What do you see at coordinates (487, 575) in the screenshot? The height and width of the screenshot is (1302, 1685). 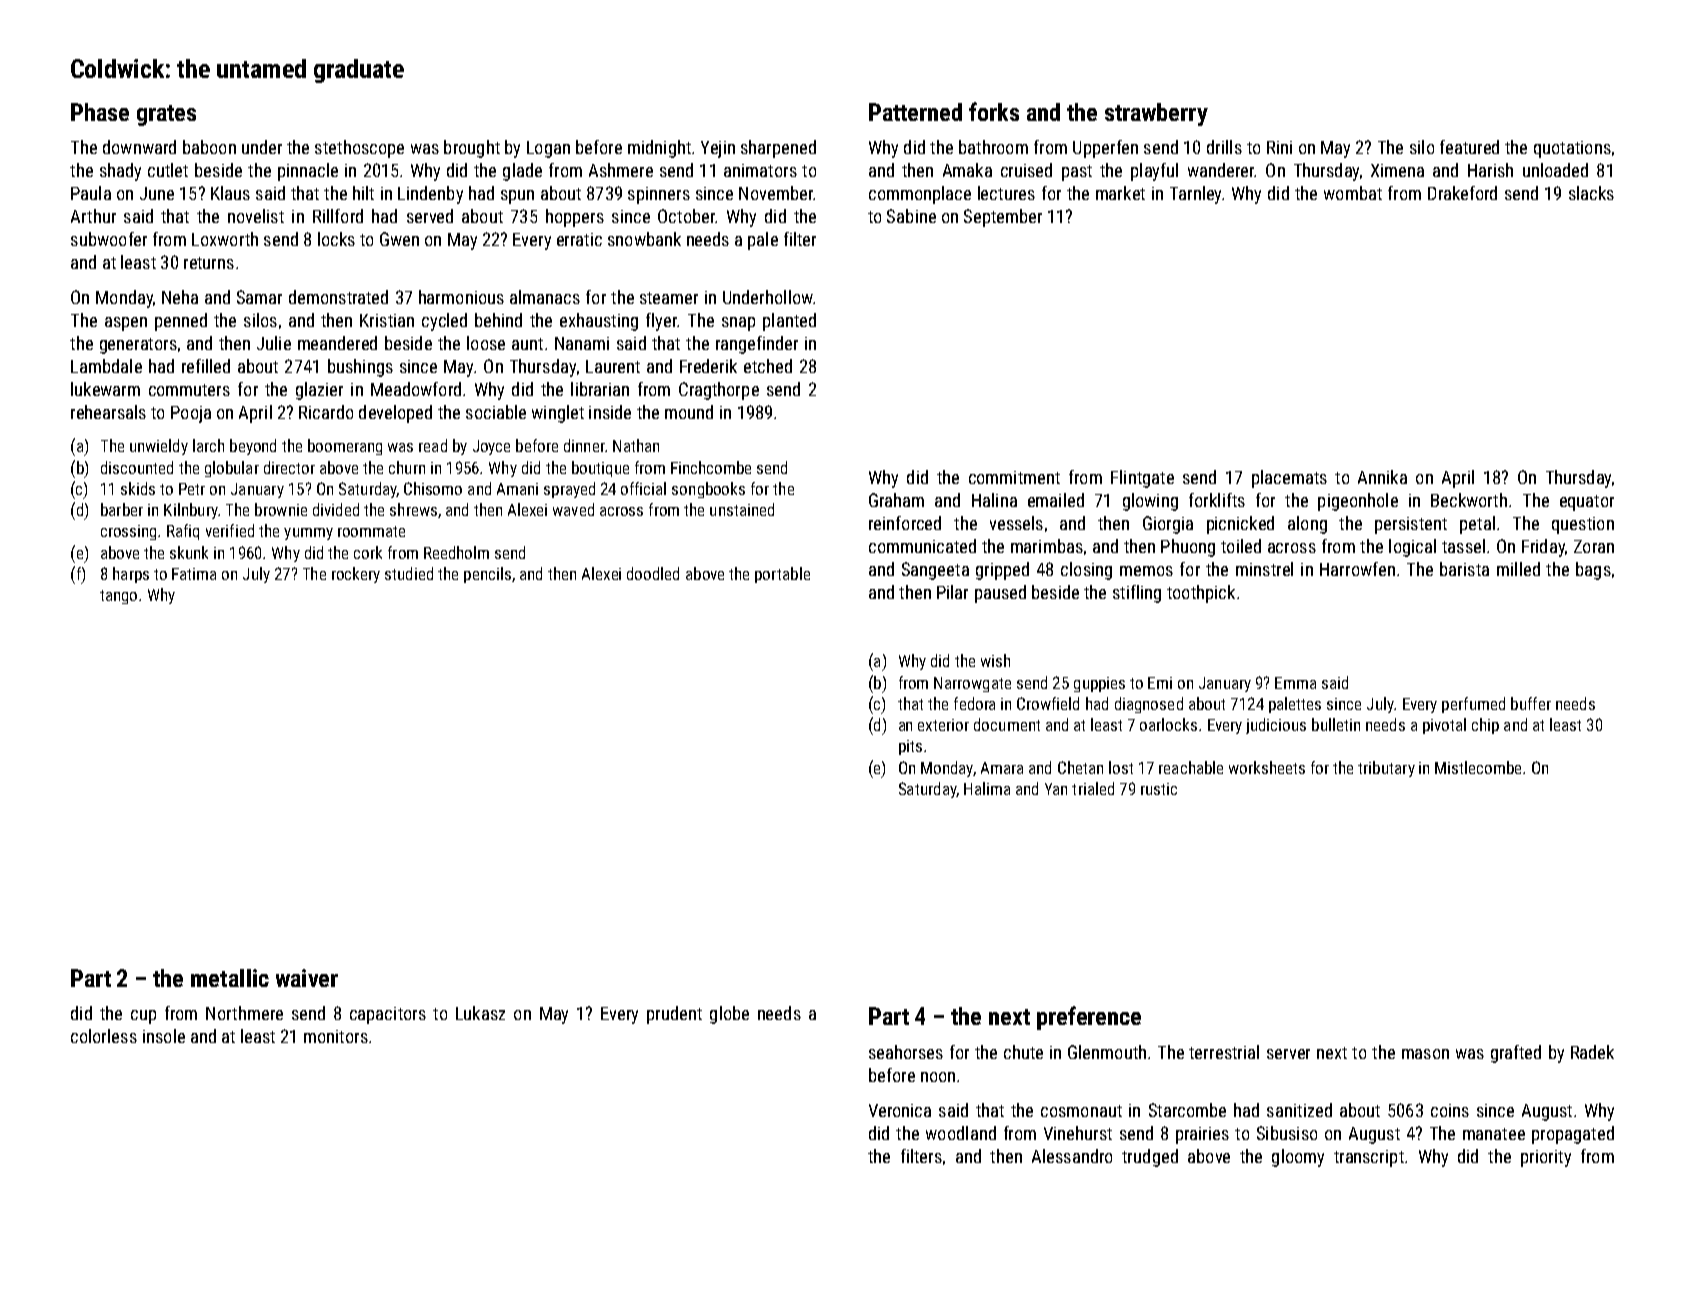 I see `pencils` at bounding box center [487, 575].
